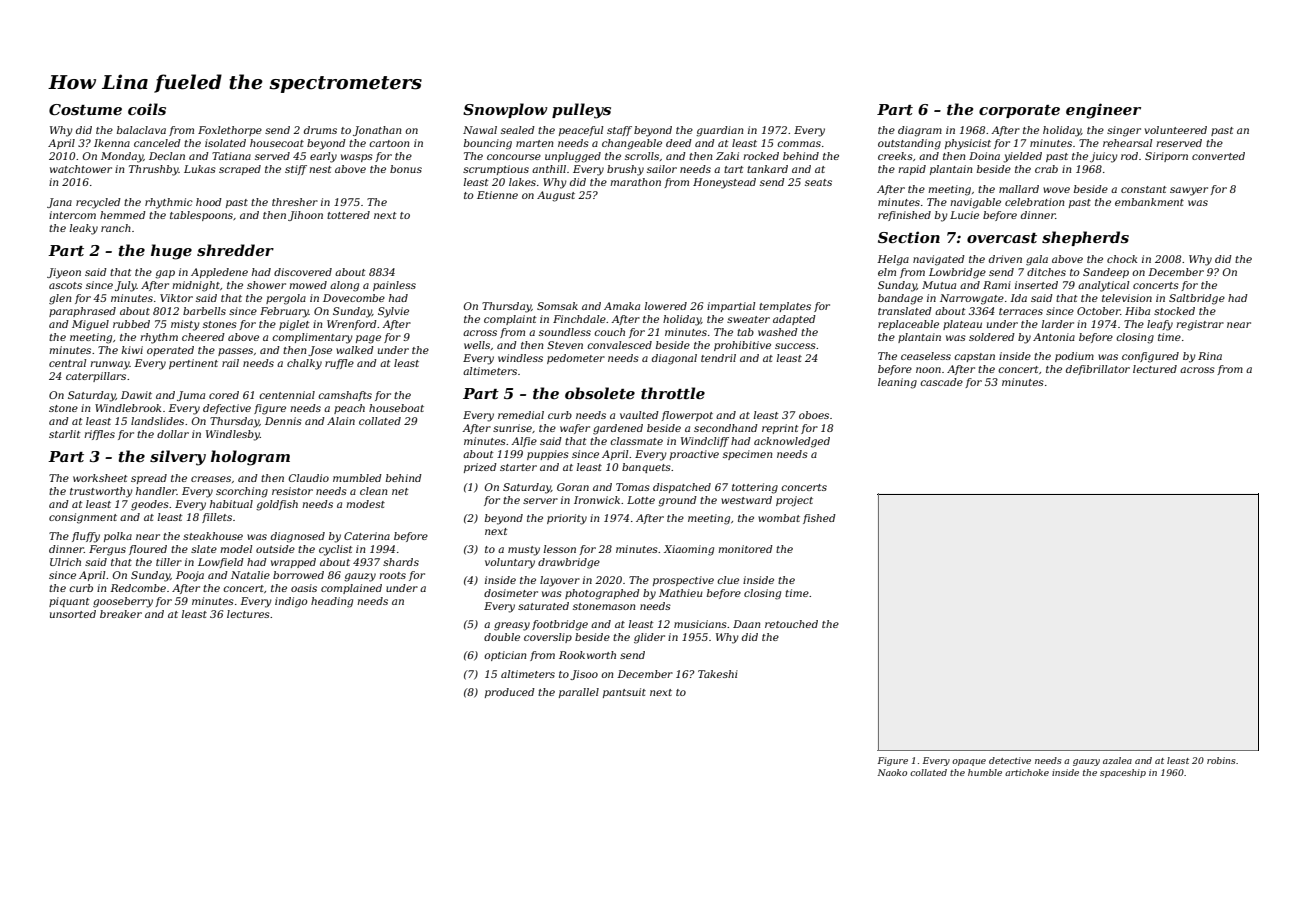 This screenshot has width=1308, height=924. What do you see at coordinates (230, 363) in the screenshot?
I see `rail` at bounding box center [230, 363].
